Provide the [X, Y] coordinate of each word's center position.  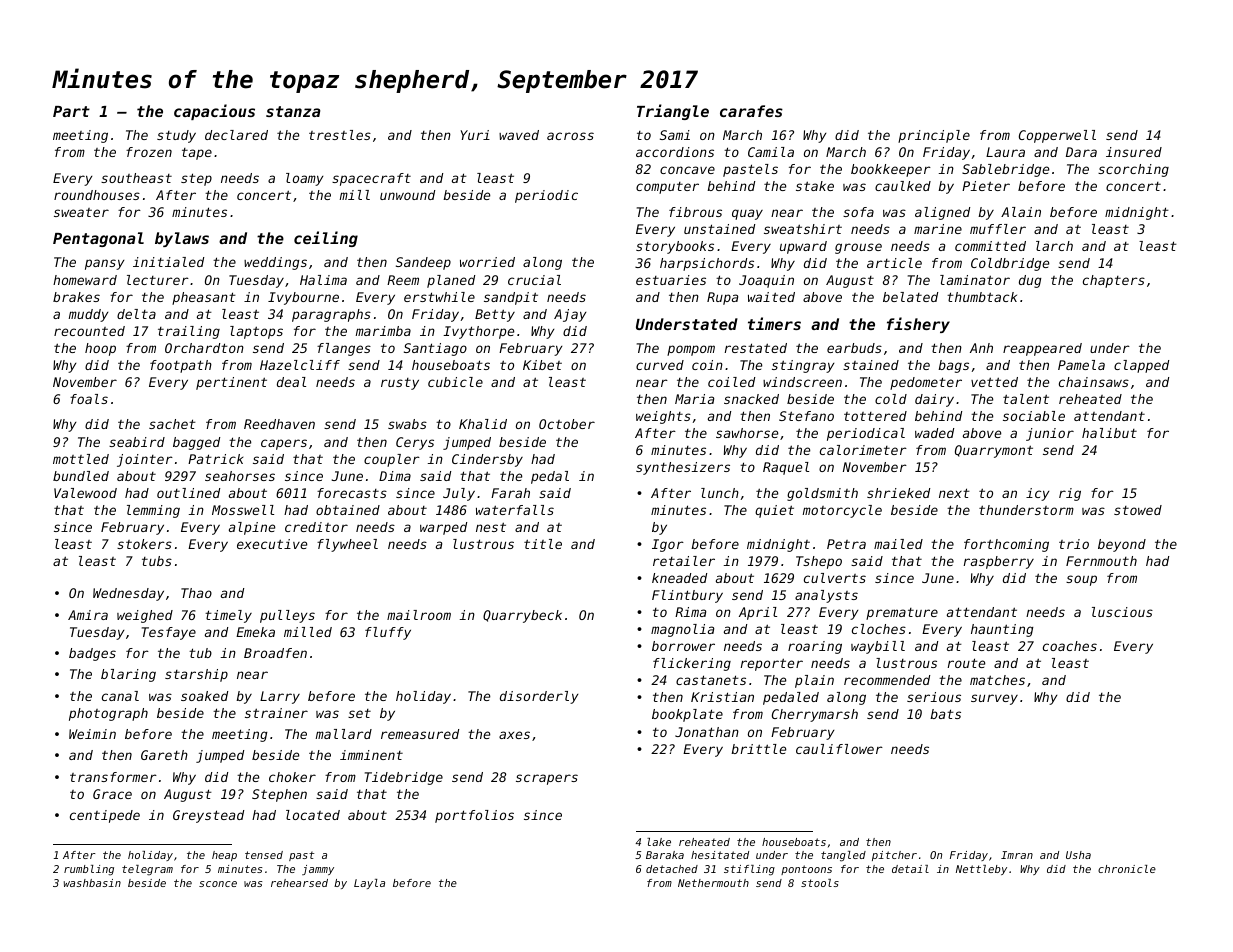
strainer [276, 713]
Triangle [673, 112]
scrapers [547, 779]
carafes [751, 111]
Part [71, 111]
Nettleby [981, 870]
